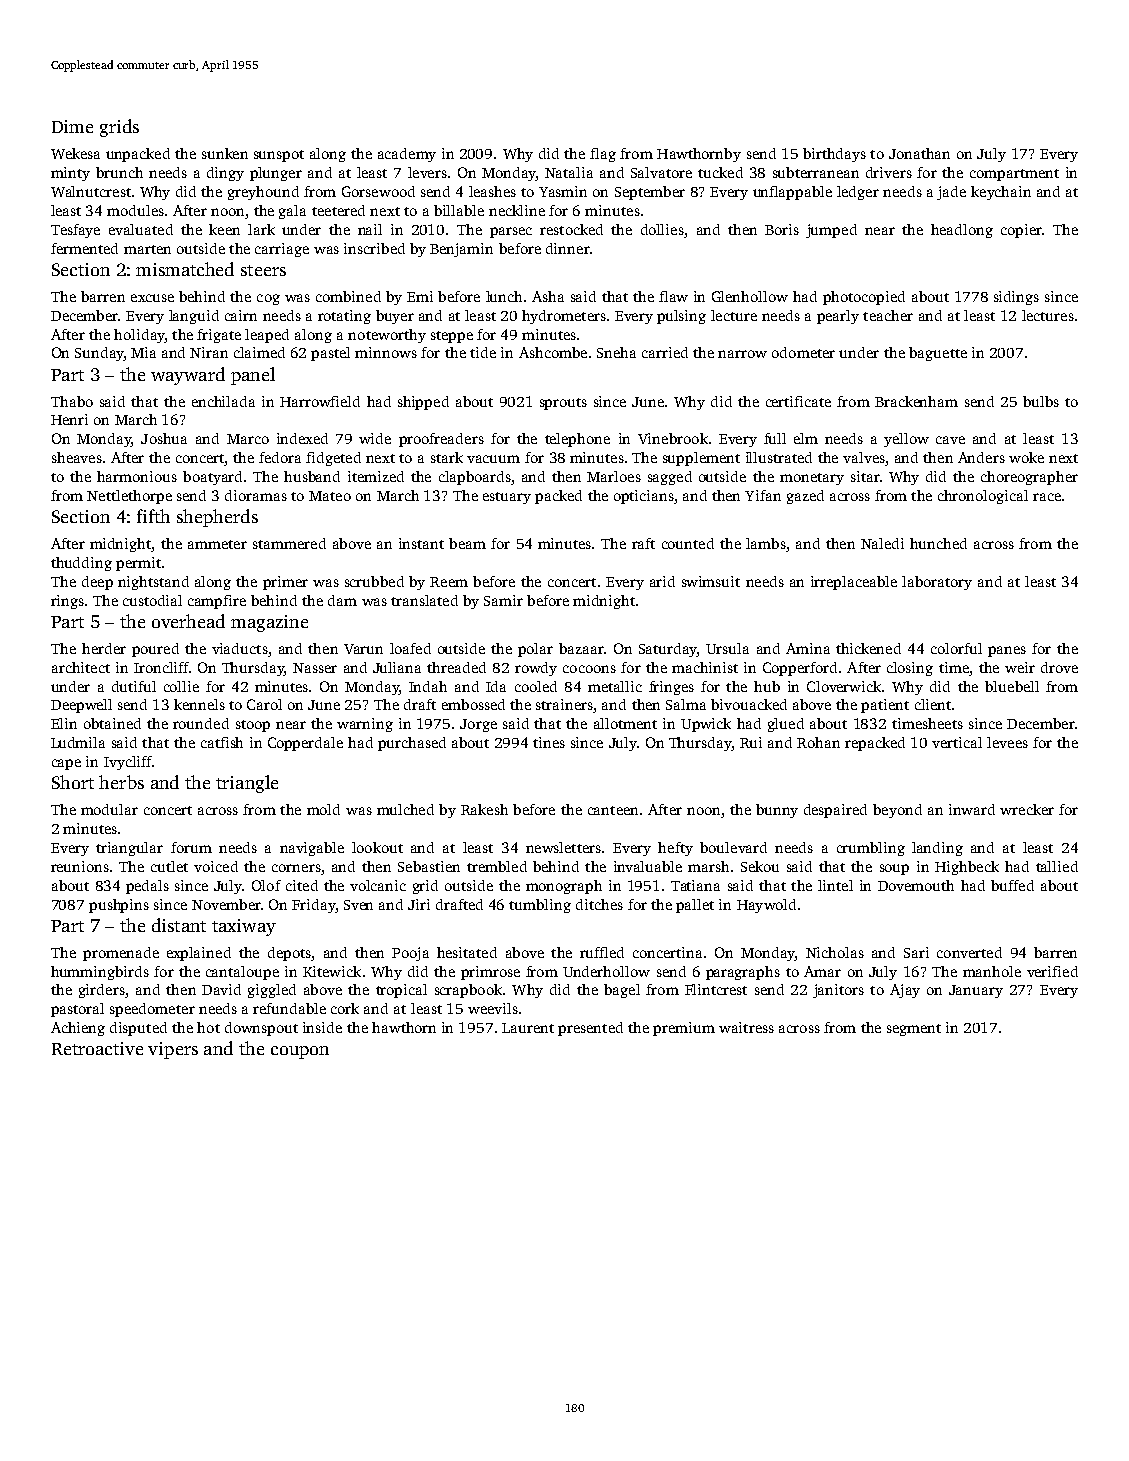 The height and width of the document is (1461, 1129). What do you see at coordinates (263, 193) in the document?
I see `greyhound` at bounding box center [263, 193].
